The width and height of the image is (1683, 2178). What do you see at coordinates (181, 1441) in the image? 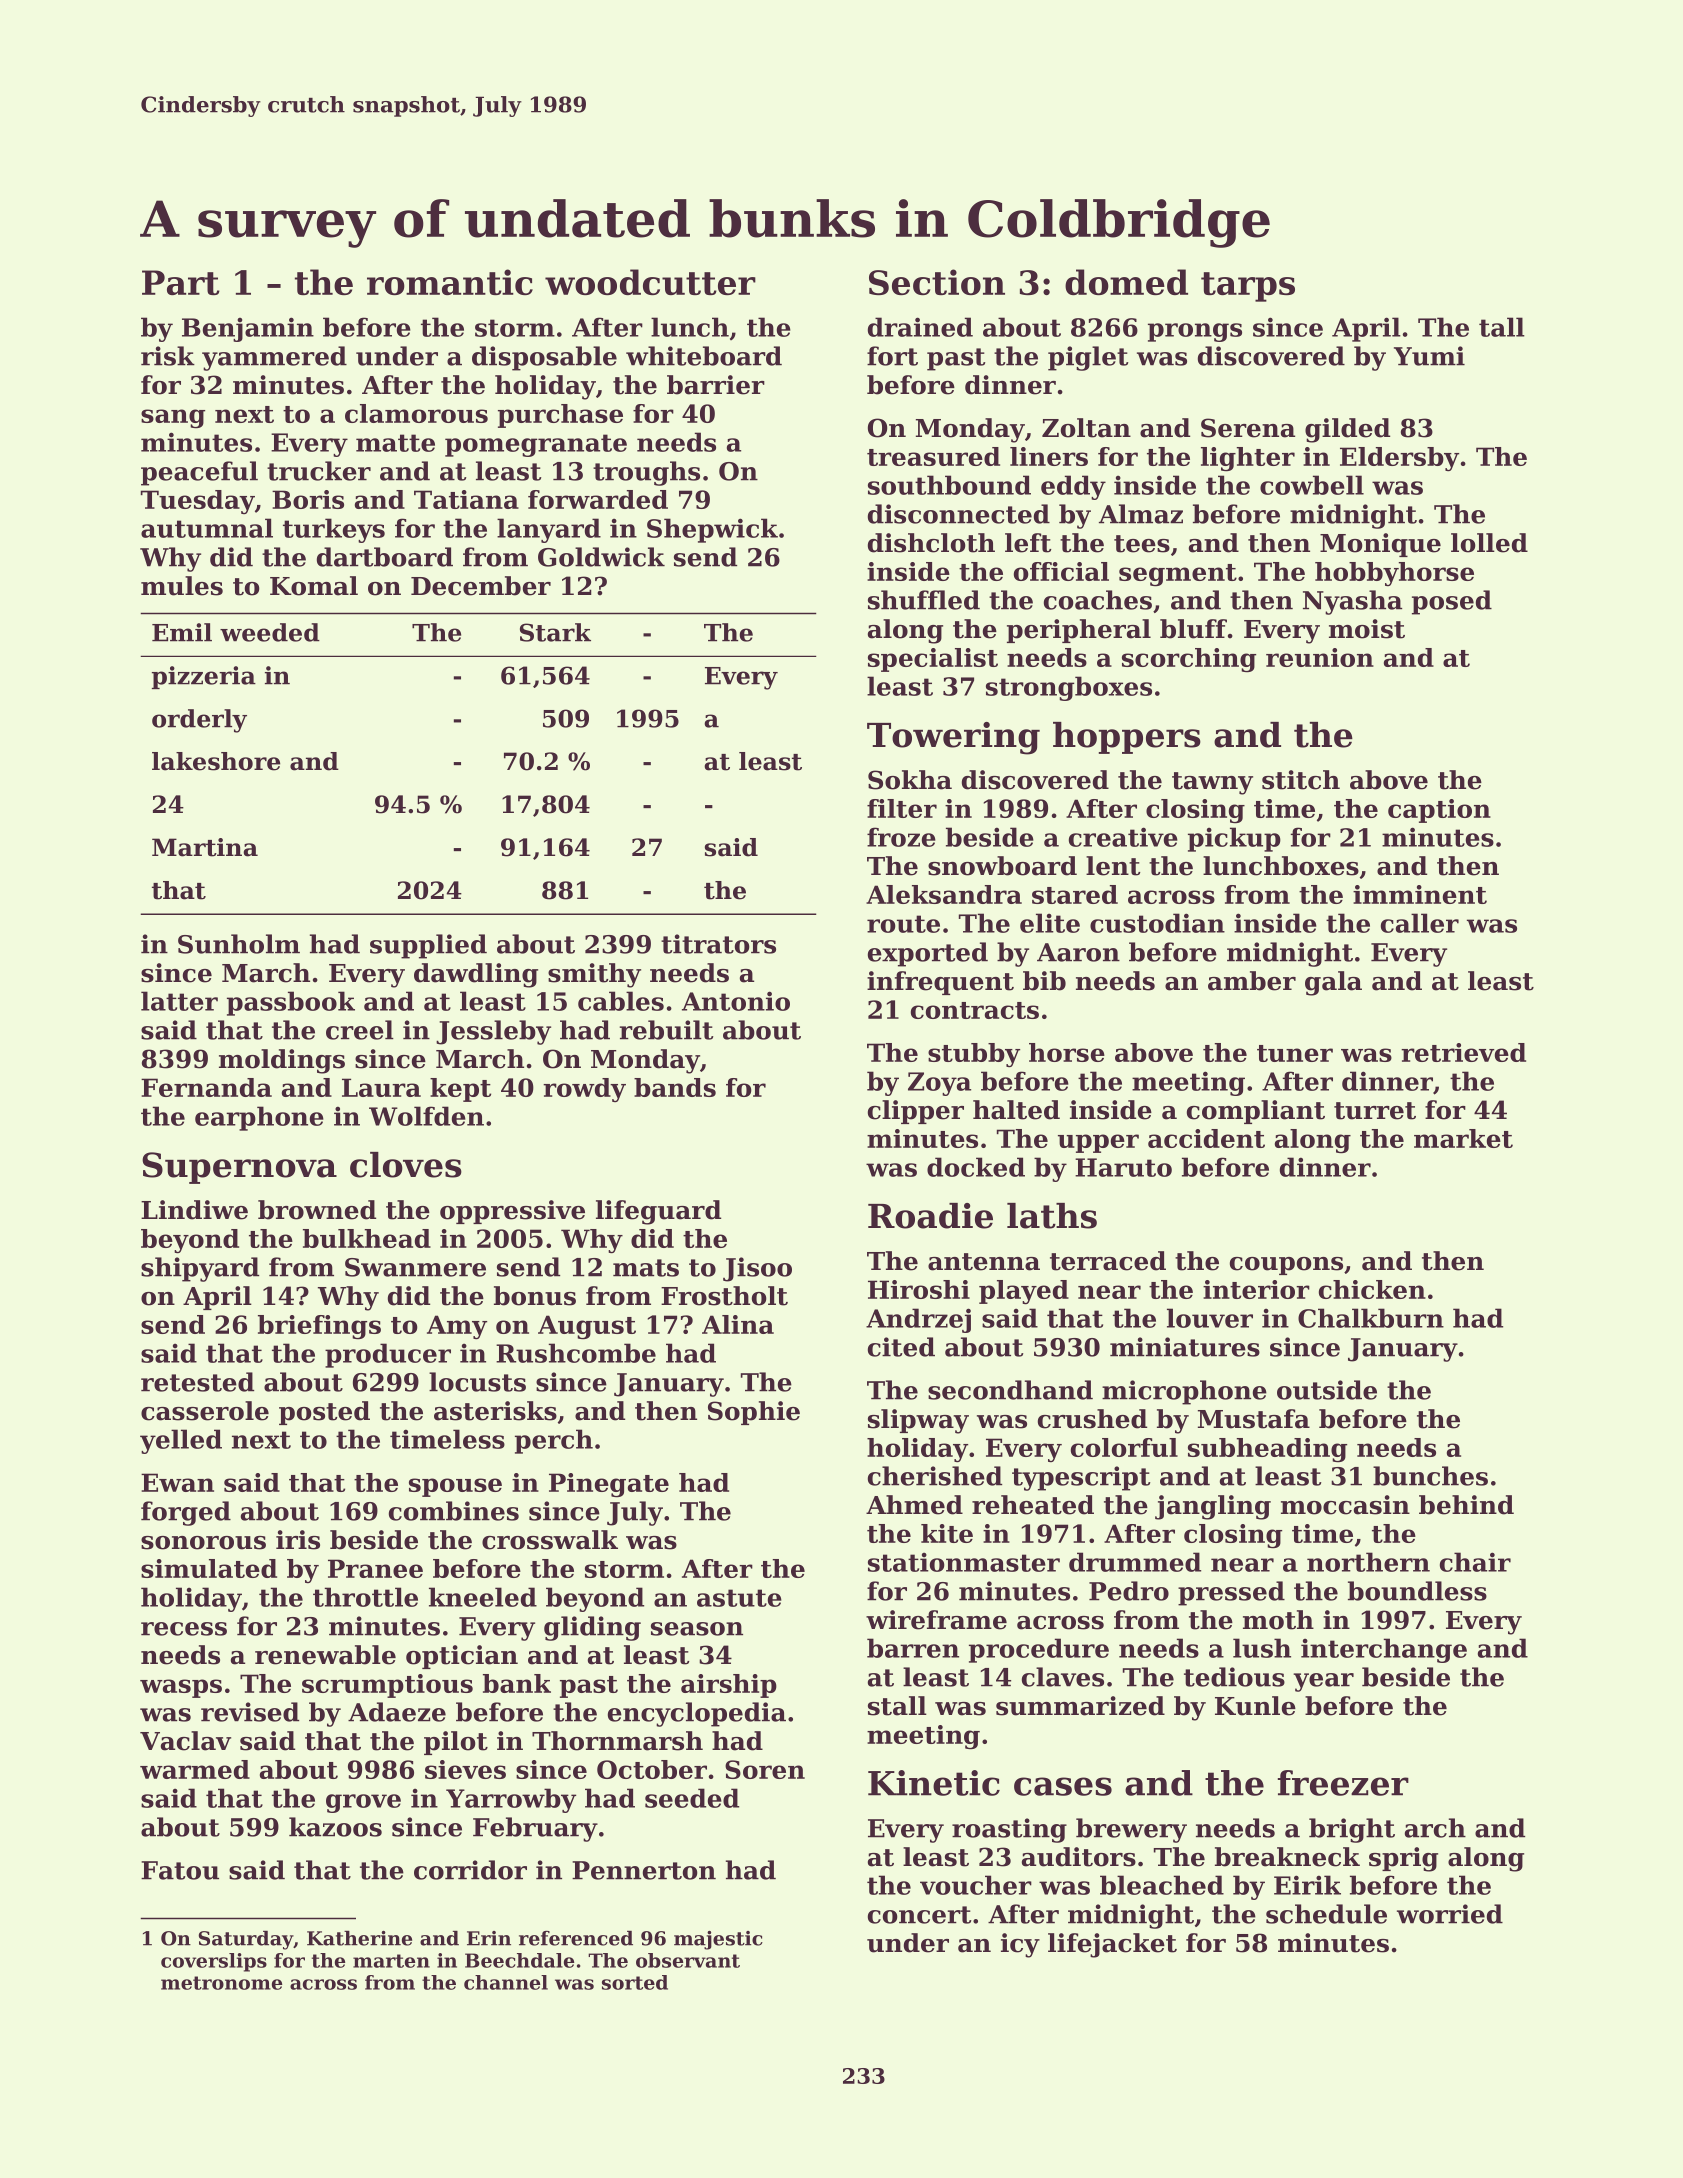
I see `yelled` at bounding box center [181, 1441].
